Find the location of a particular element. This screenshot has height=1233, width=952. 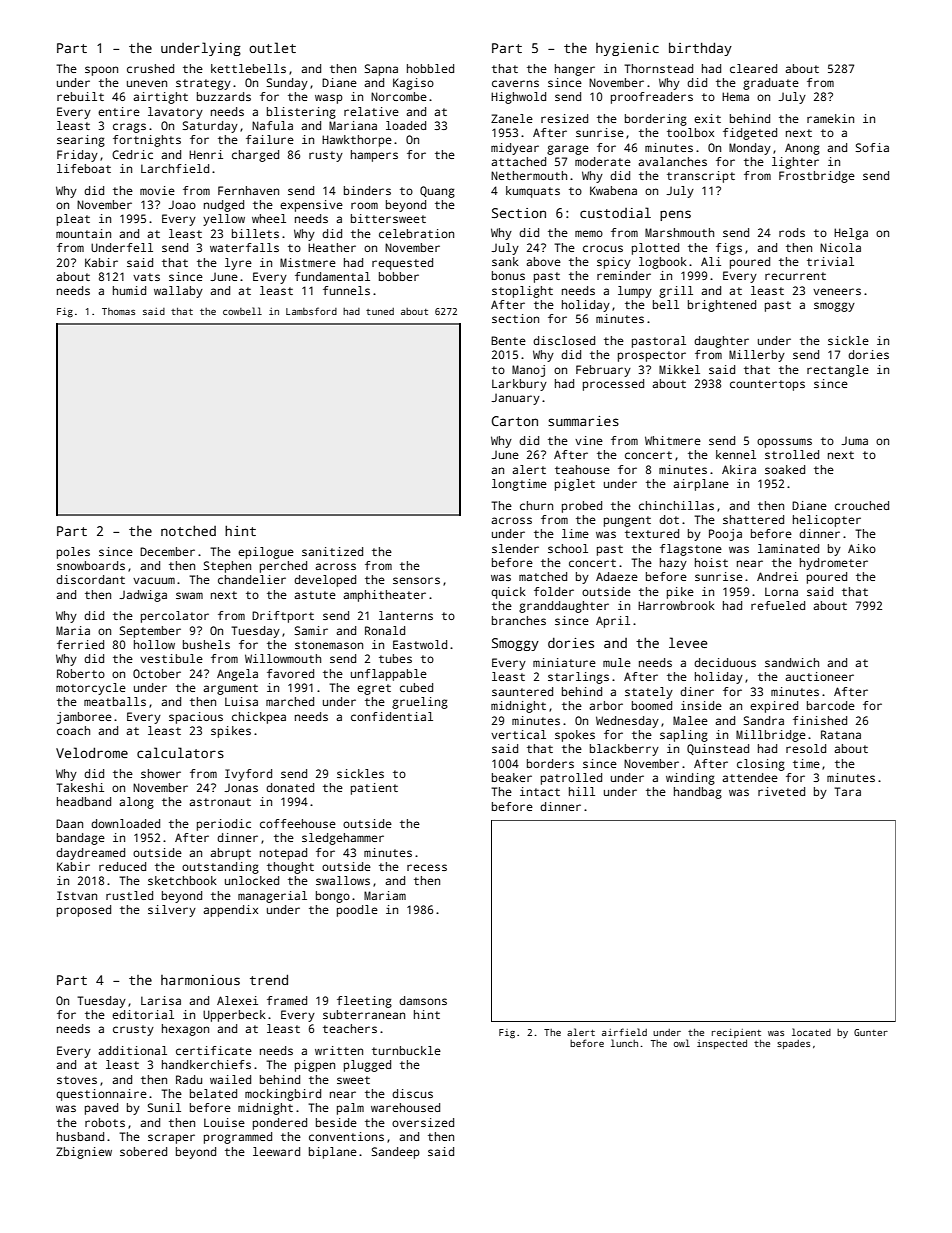

Malee is located at coordinates (690, 720).
